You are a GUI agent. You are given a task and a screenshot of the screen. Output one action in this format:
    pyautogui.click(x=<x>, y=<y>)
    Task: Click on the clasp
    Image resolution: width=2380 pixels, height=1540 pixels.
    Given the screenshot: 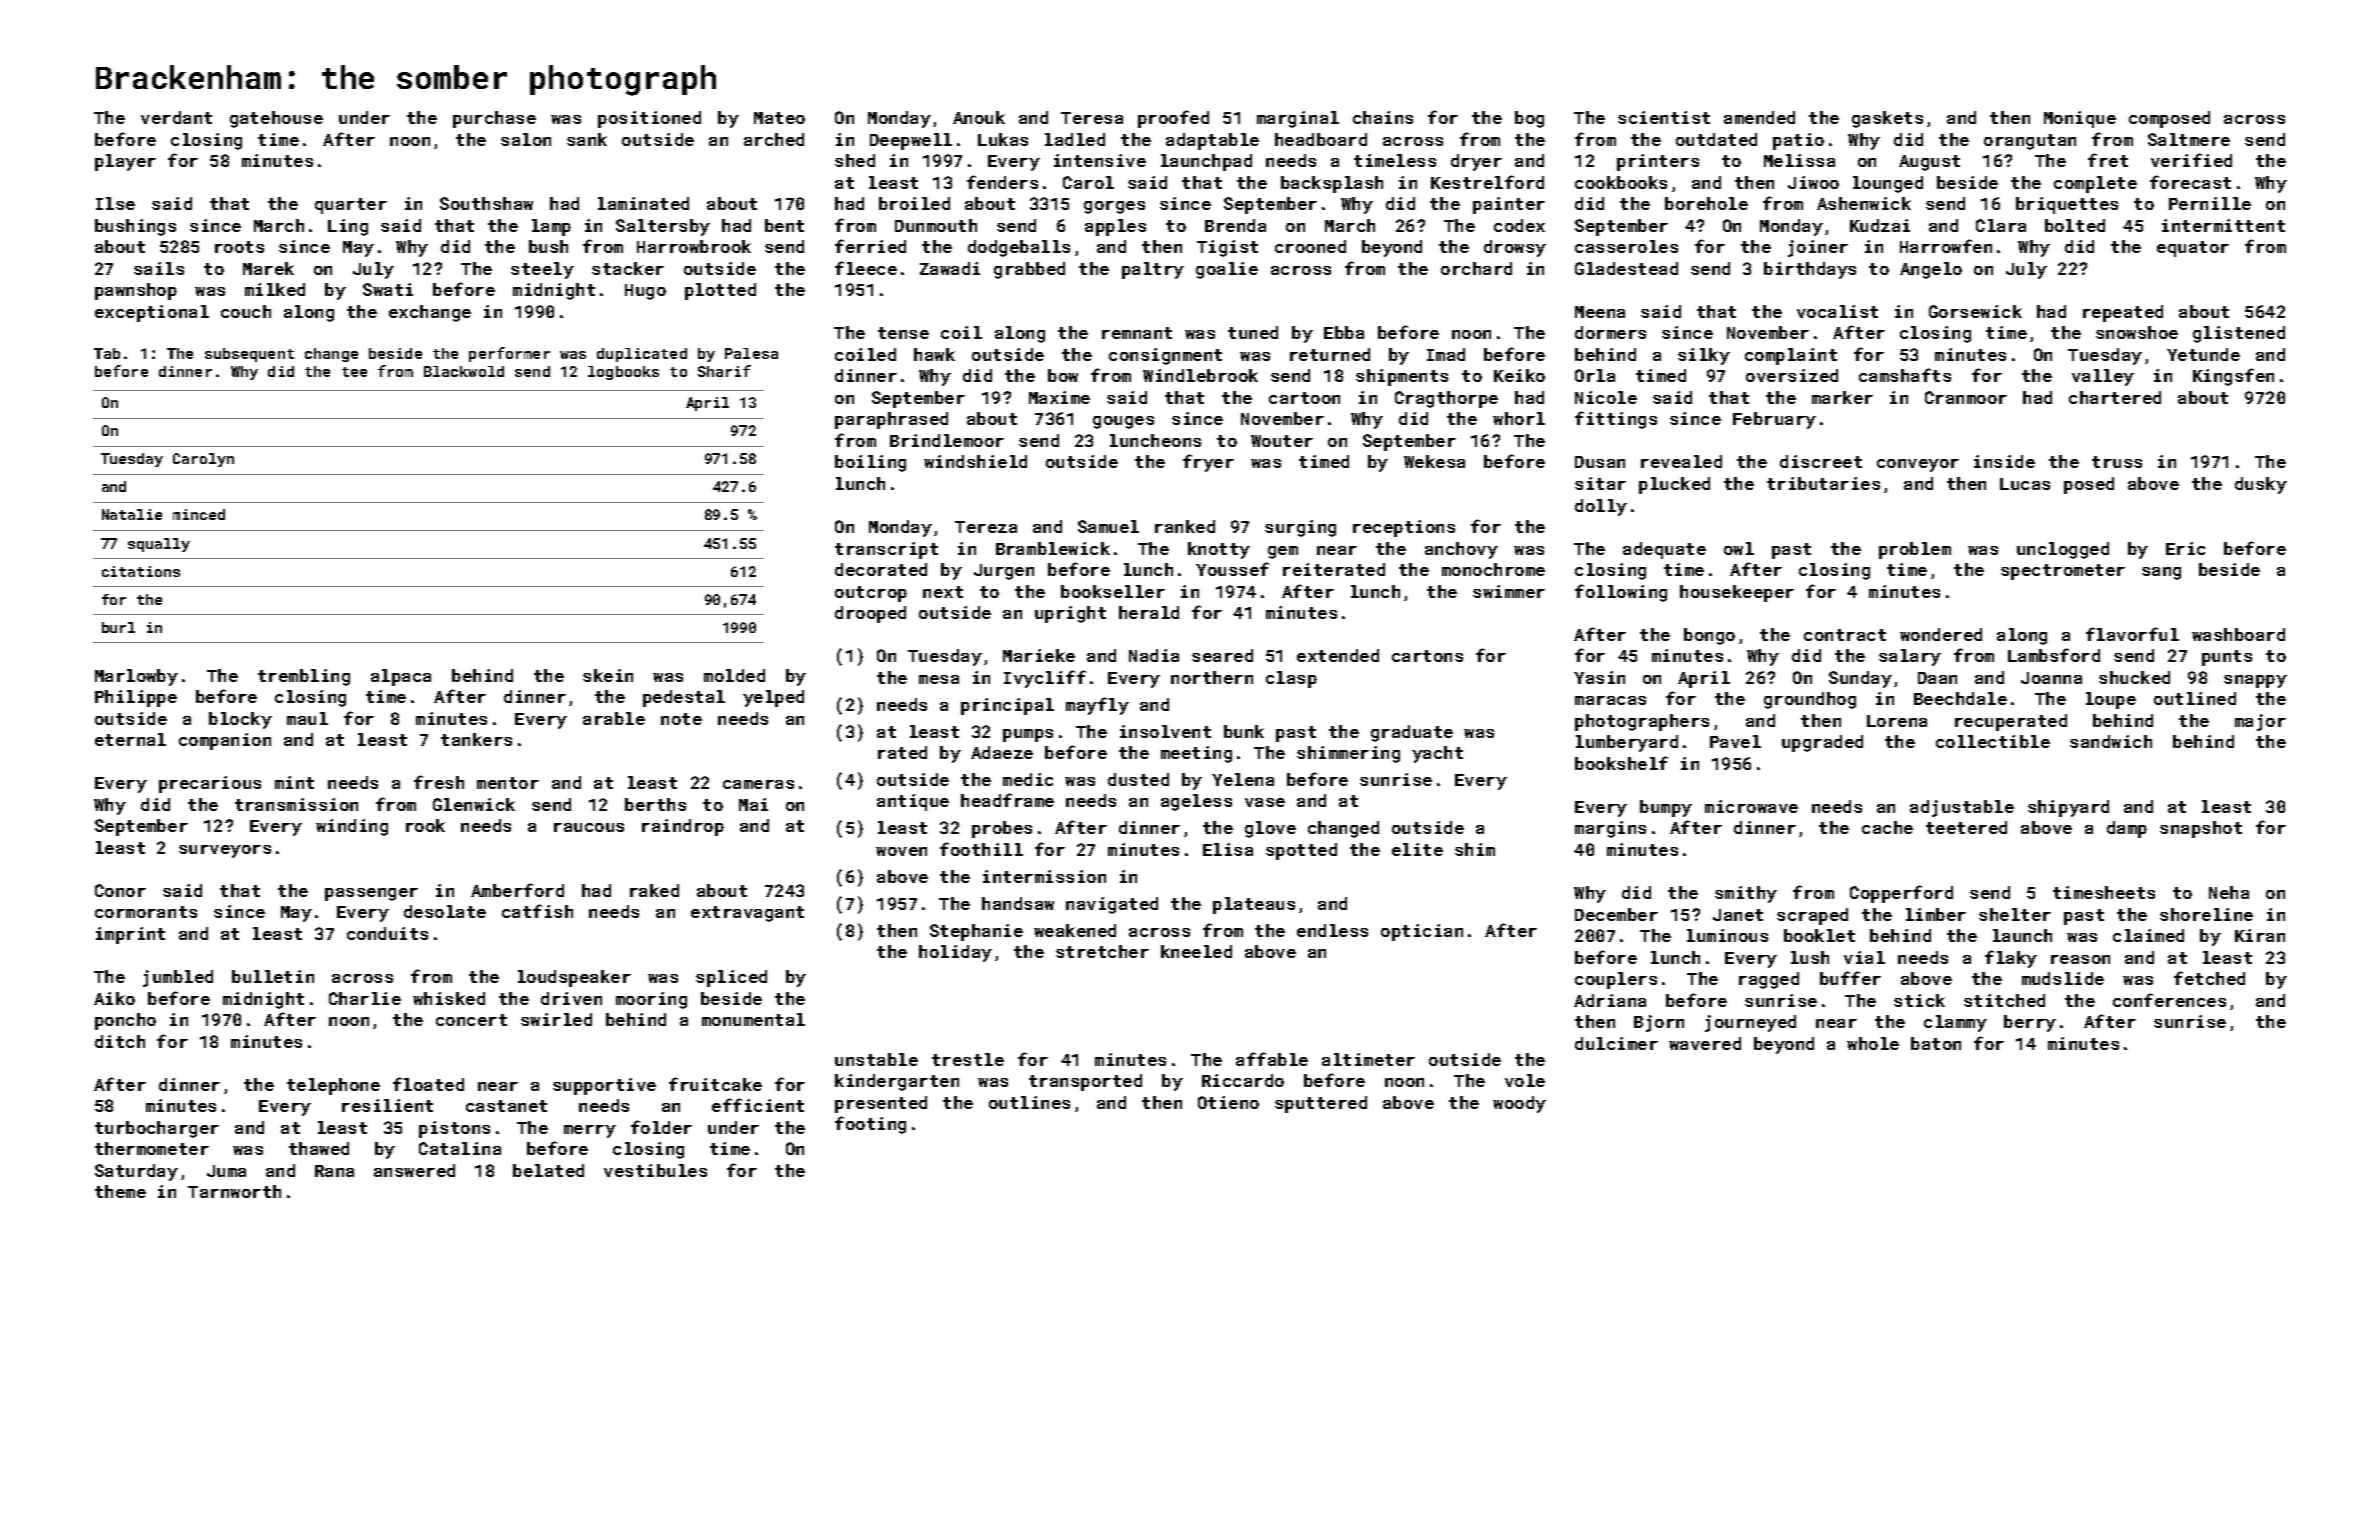 What is the action you would take?
    pyautogui.click(x=1291, y=679)
